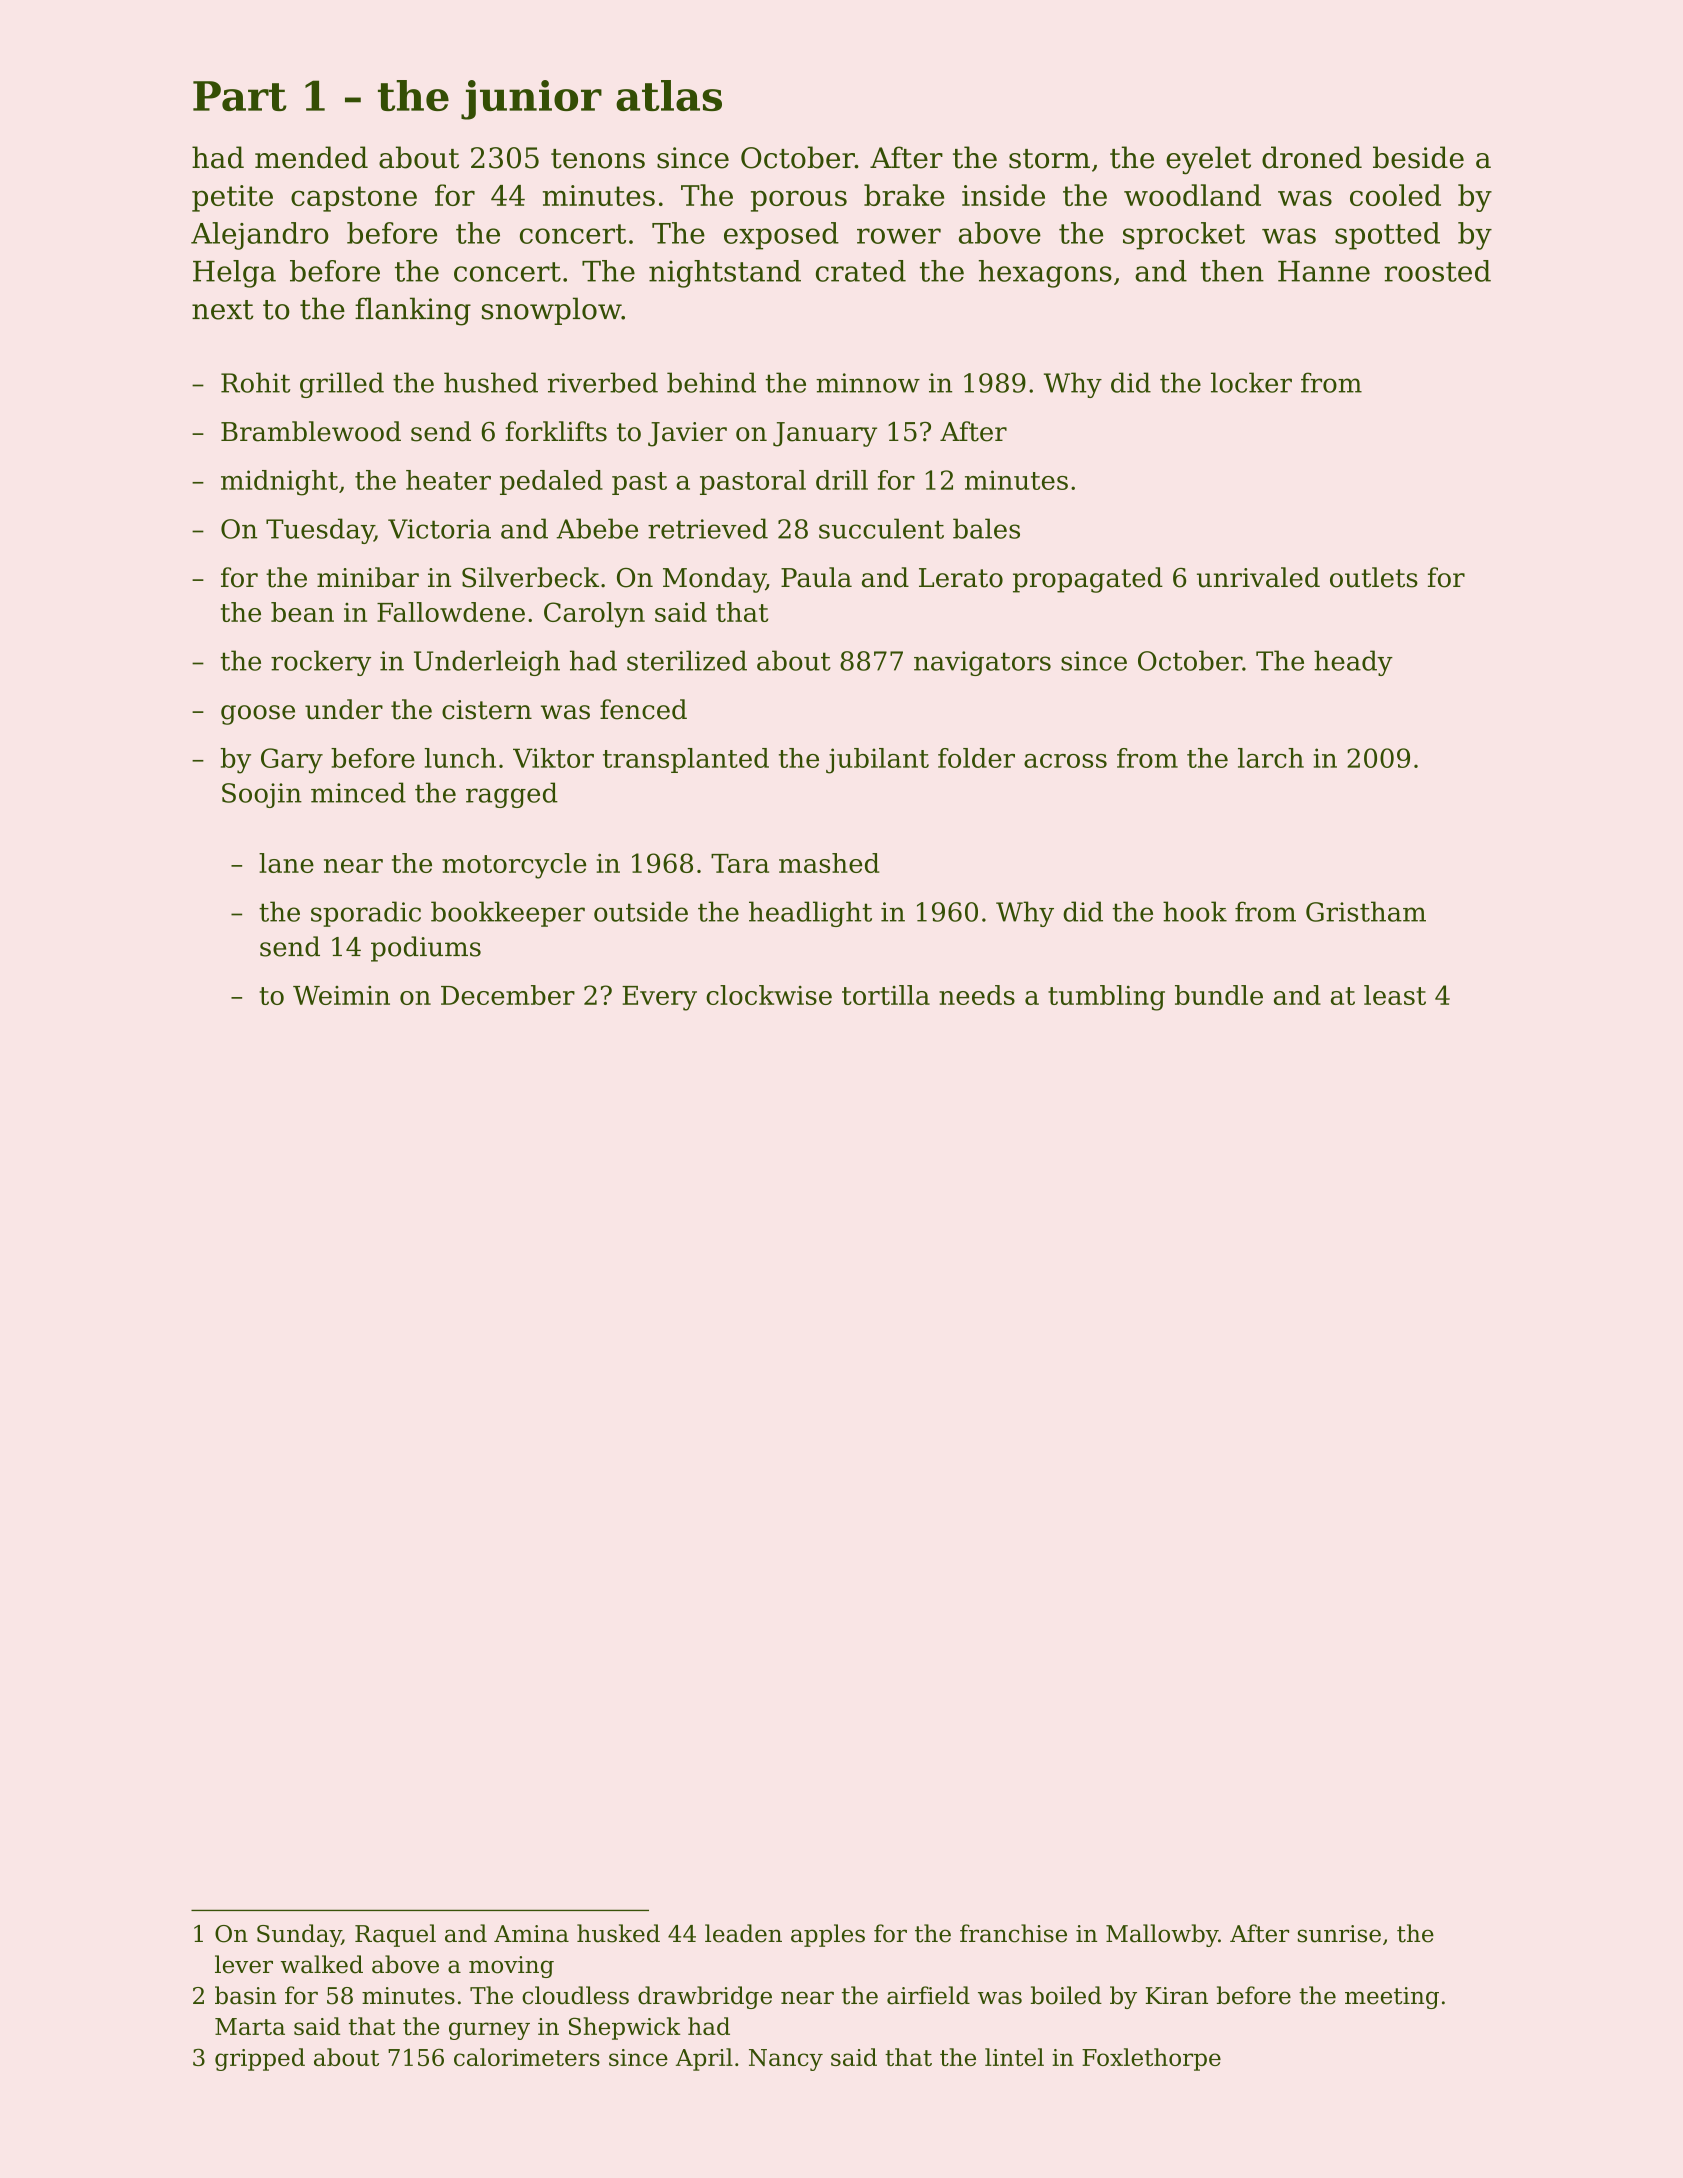  What do you see at coordinates (258, 715) in the page?
I see `goose` at bounding box center [258, 715].
